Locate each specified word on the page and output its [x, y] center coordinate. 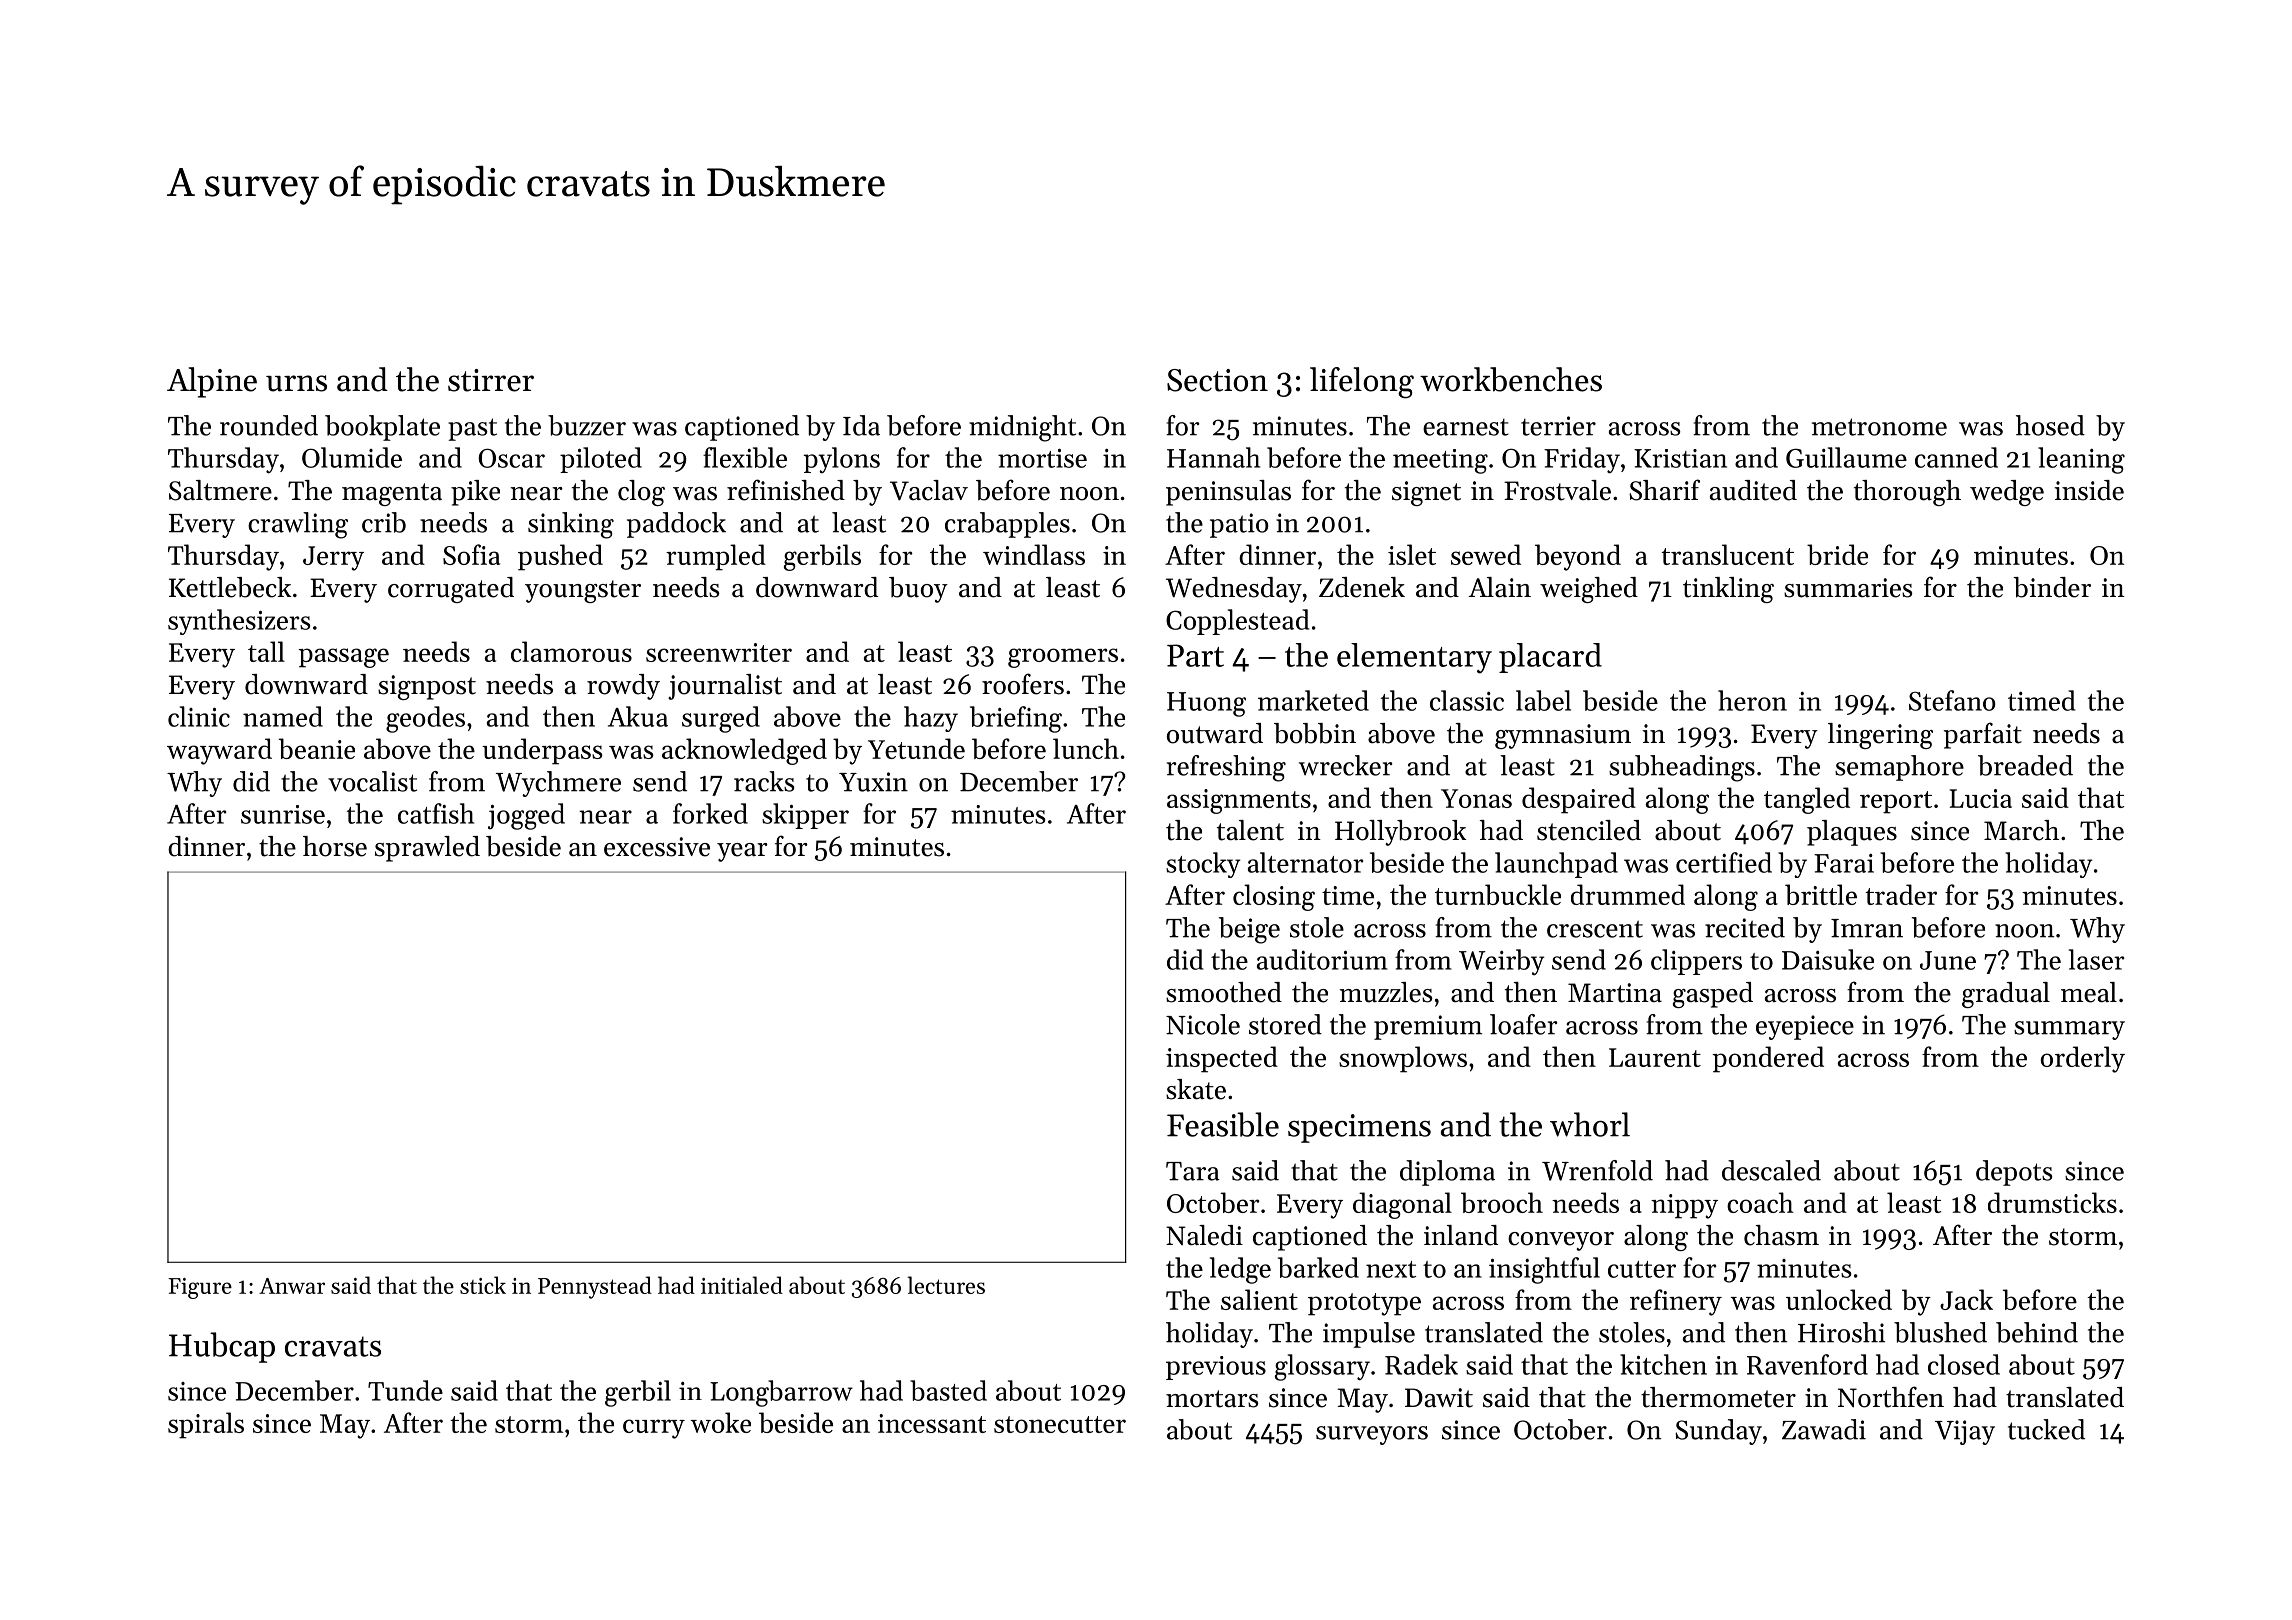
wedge [2007, 493]
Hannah [1213, 457]
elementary [1414, 658]
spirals [206, 1425]
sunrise [283, 814]
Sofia [471, 554]
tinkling [1728, 590]
